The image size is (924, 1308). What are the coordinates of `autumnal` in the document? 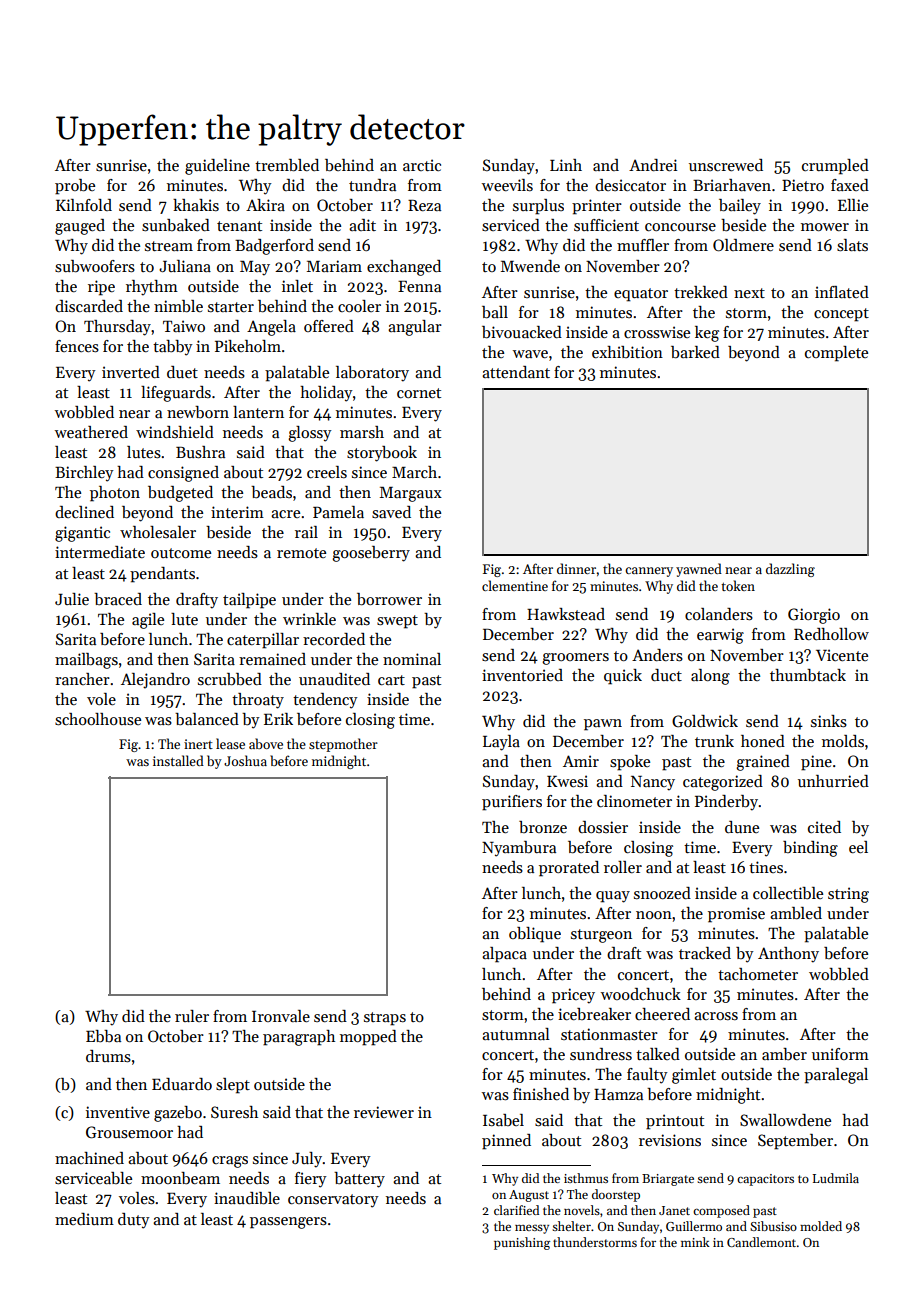 It's located at (516, 1034).
